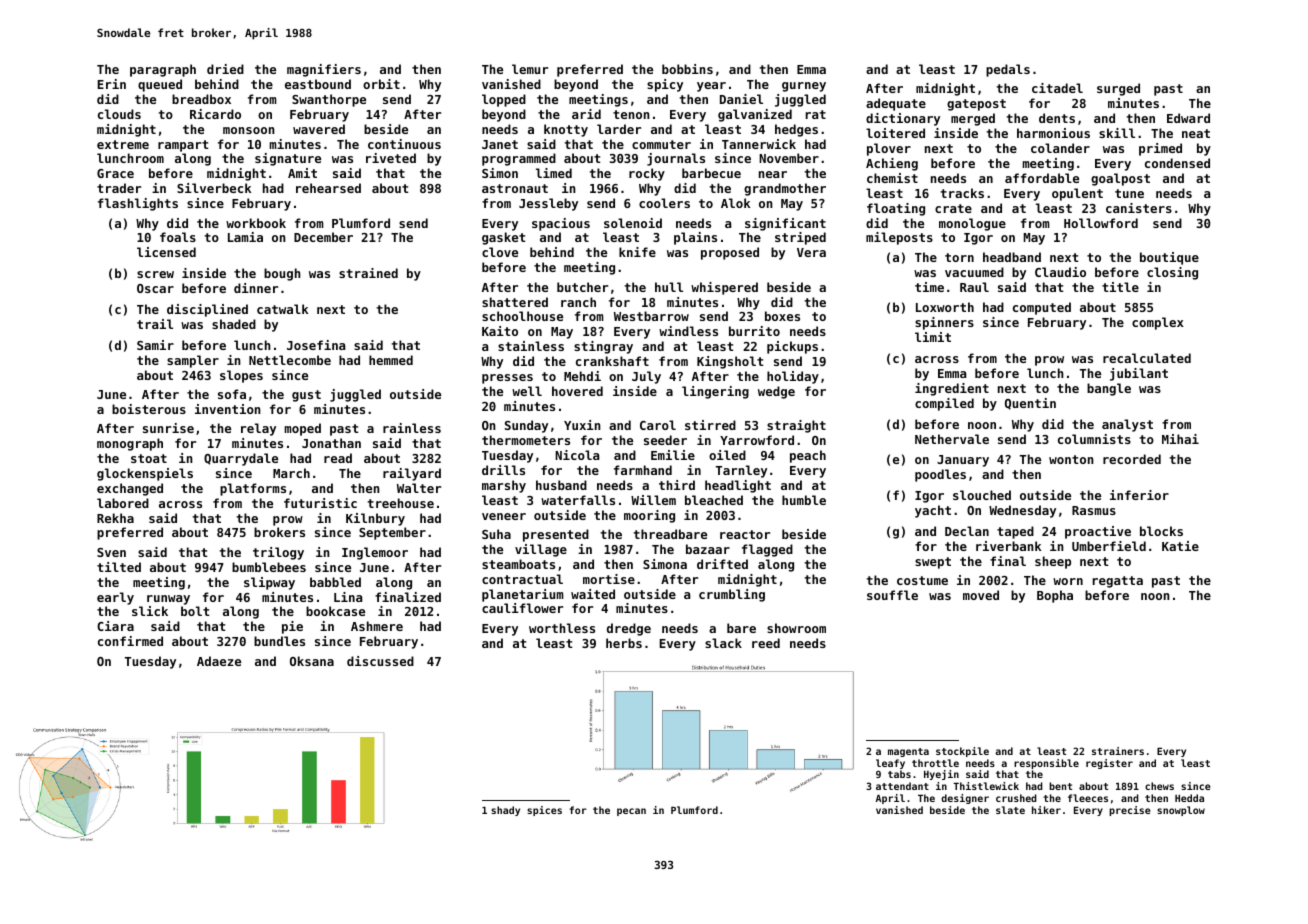 This screenshot has width=1308, height=924. I want to click on Rekha, so click(115, 518).
